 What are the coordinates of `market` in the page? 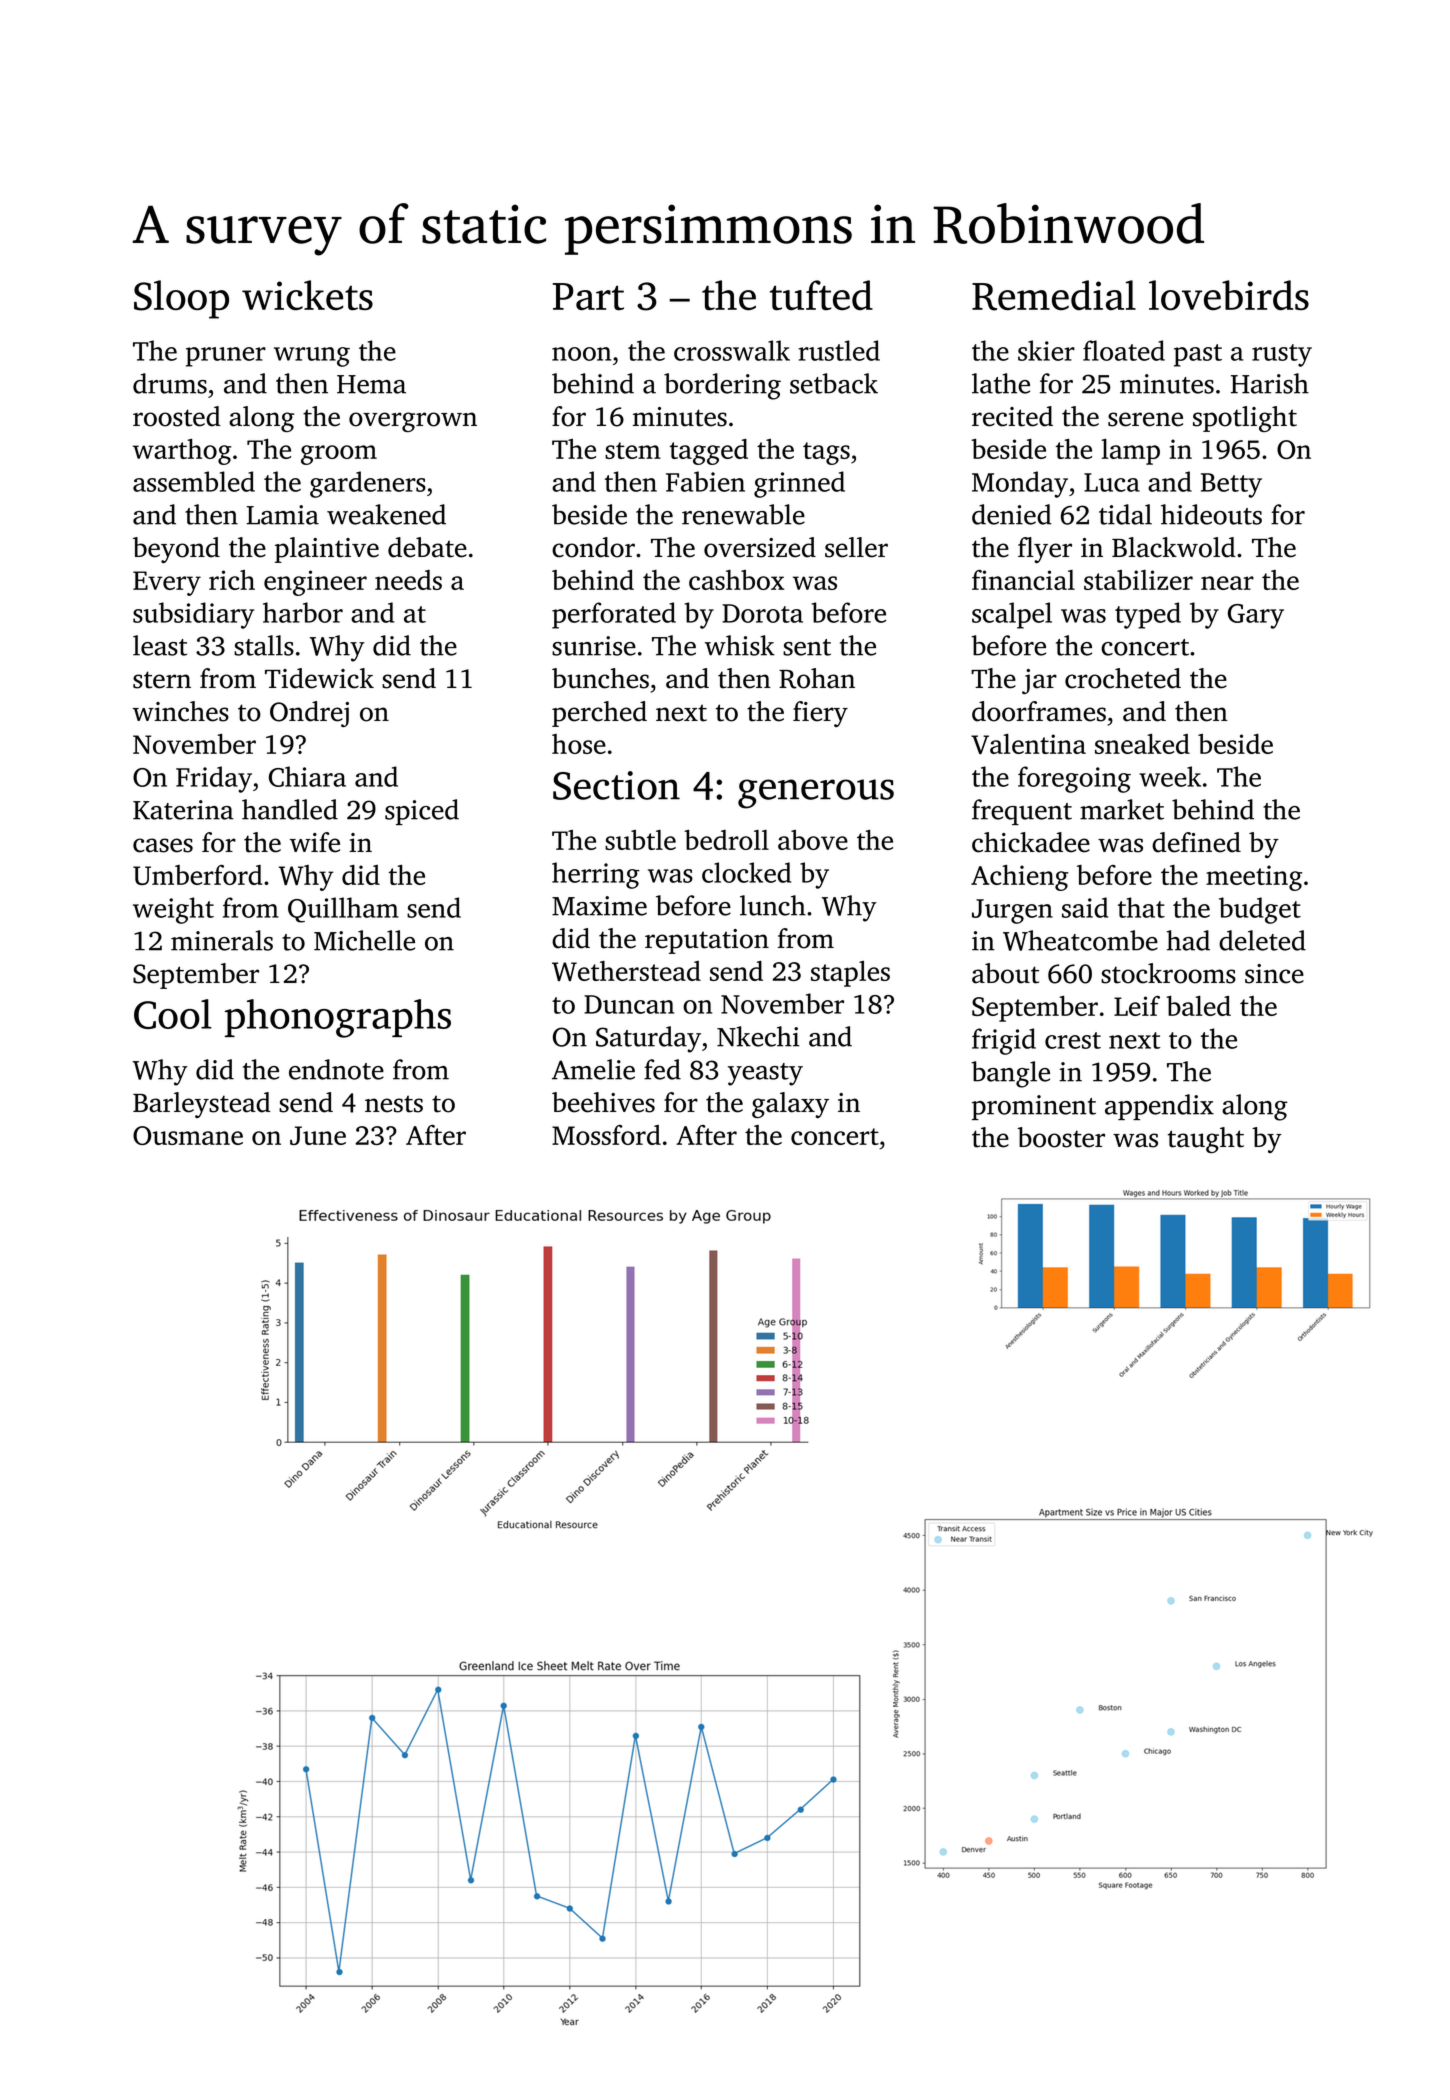 It's located at (1122, 809).
